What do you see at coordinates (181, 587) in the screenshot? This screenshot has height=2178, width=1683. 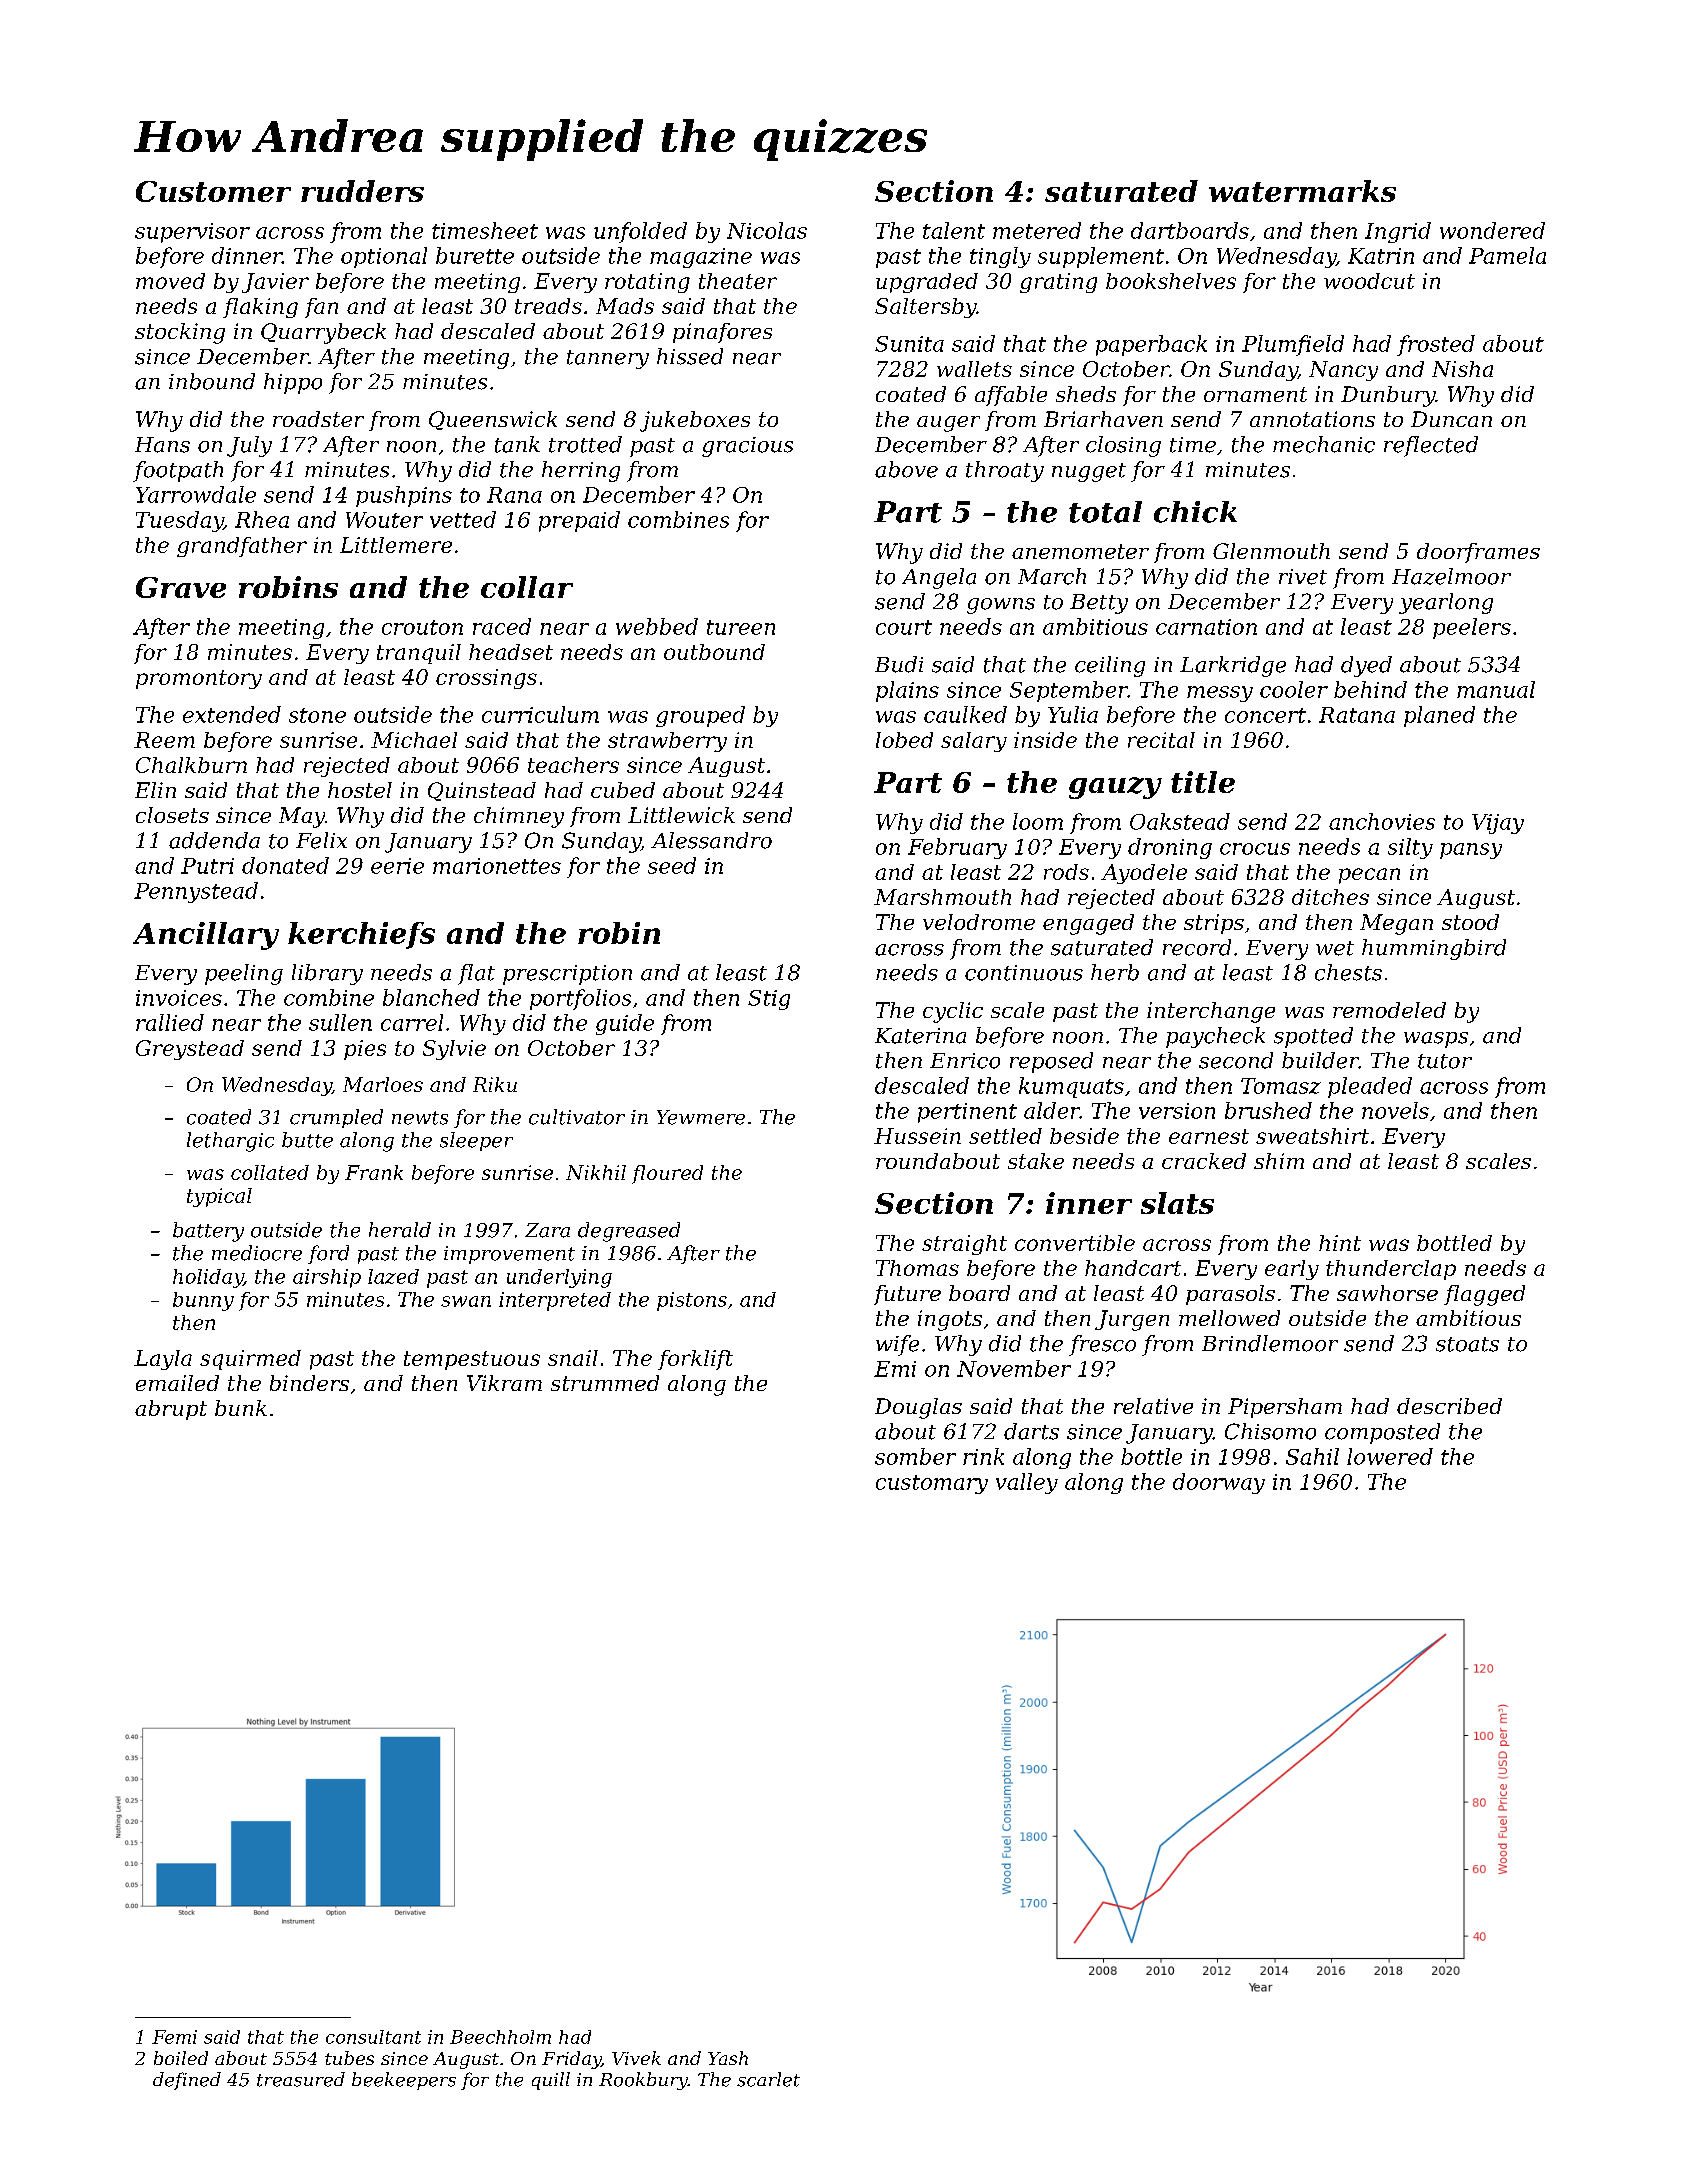 I see `Grave` at bounding box center [181, 587].
